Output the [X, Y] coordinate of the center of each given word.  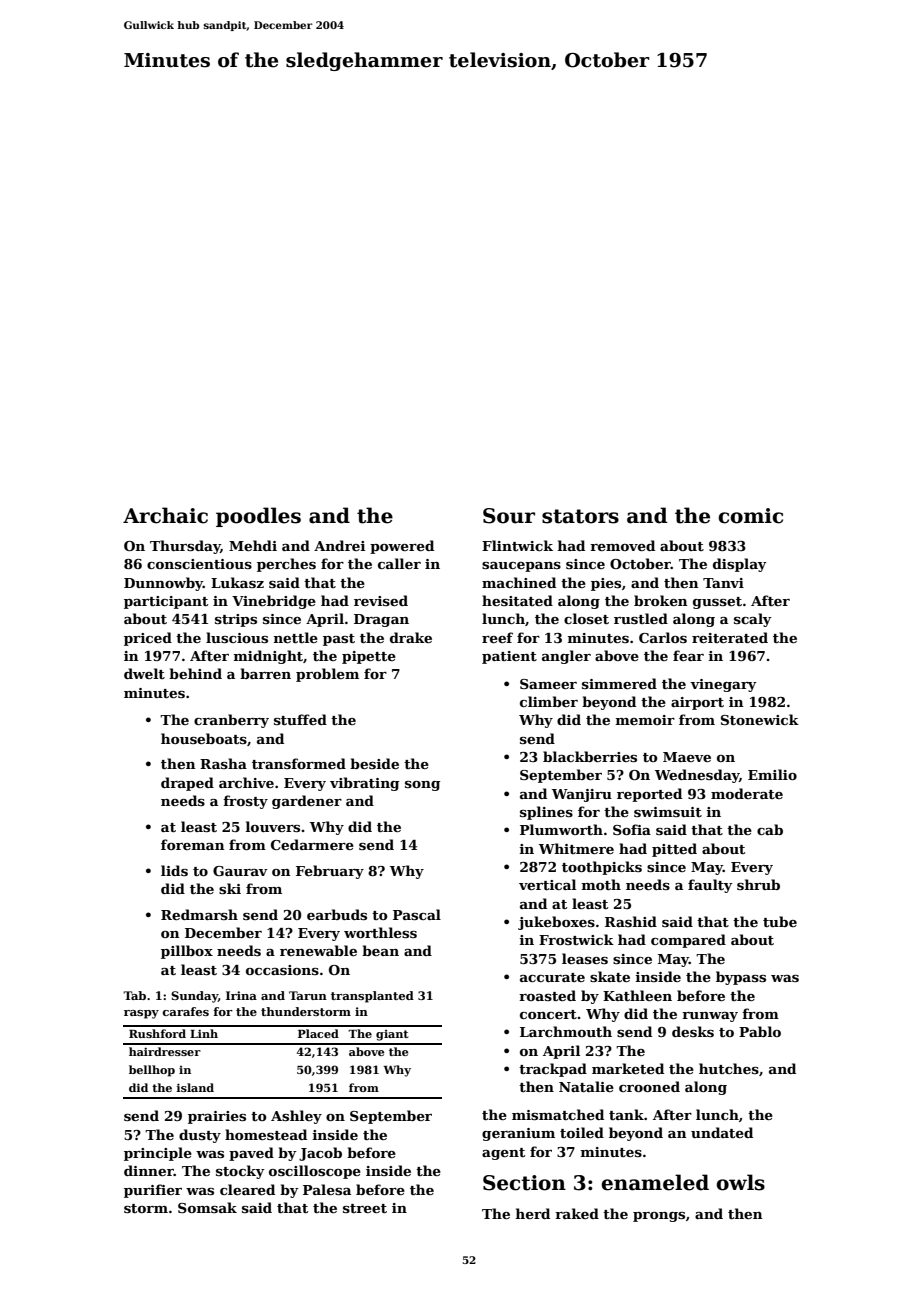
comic [750, 516]
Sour [509, 516]
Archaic [165, 515]
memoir [645, 720]
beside [374, 763]
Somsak [207, 1207]
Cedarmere [312, 844]
